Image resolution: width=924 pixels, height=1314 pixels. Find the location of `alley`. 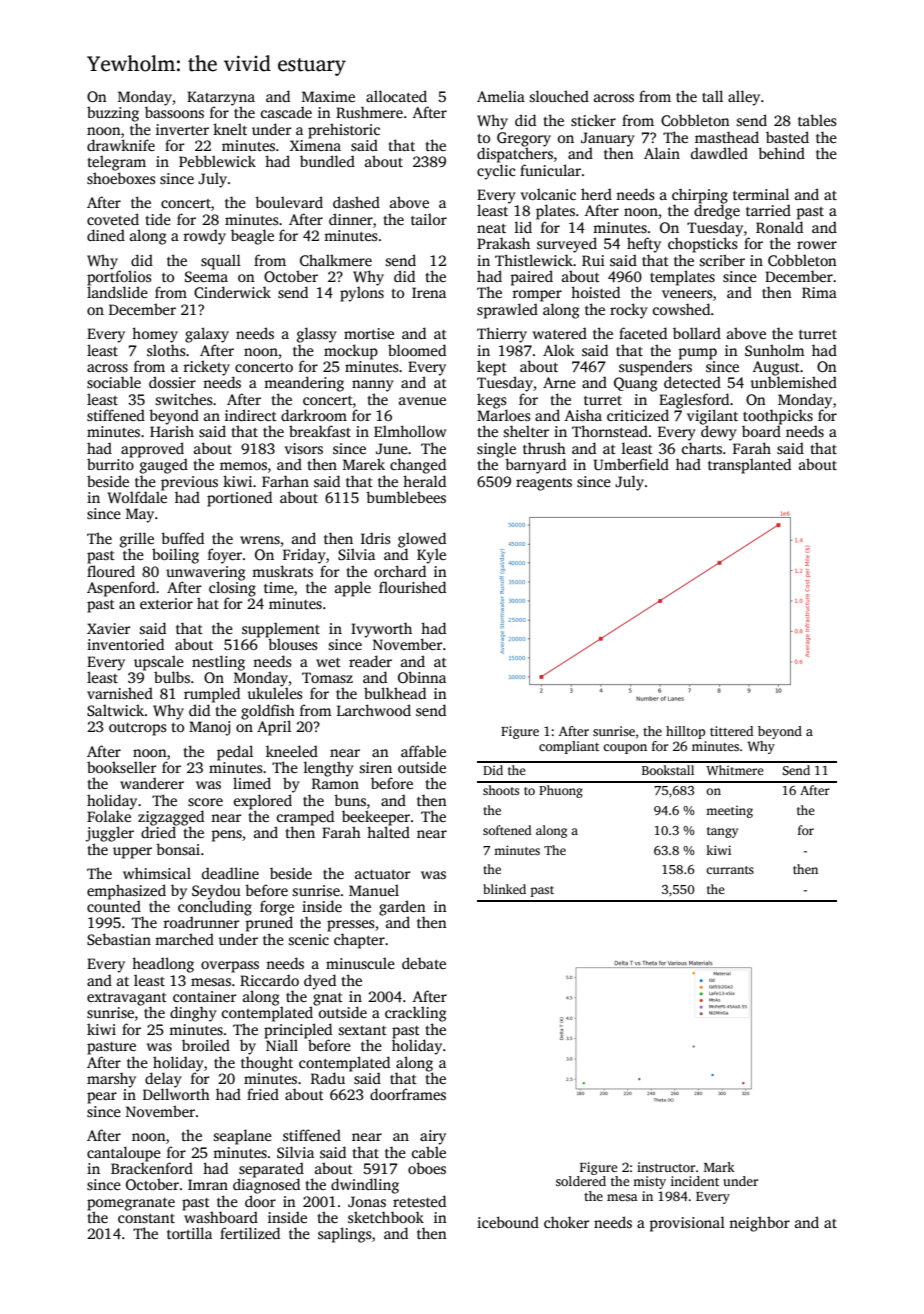

alley is located at coordinates (744, 98).
